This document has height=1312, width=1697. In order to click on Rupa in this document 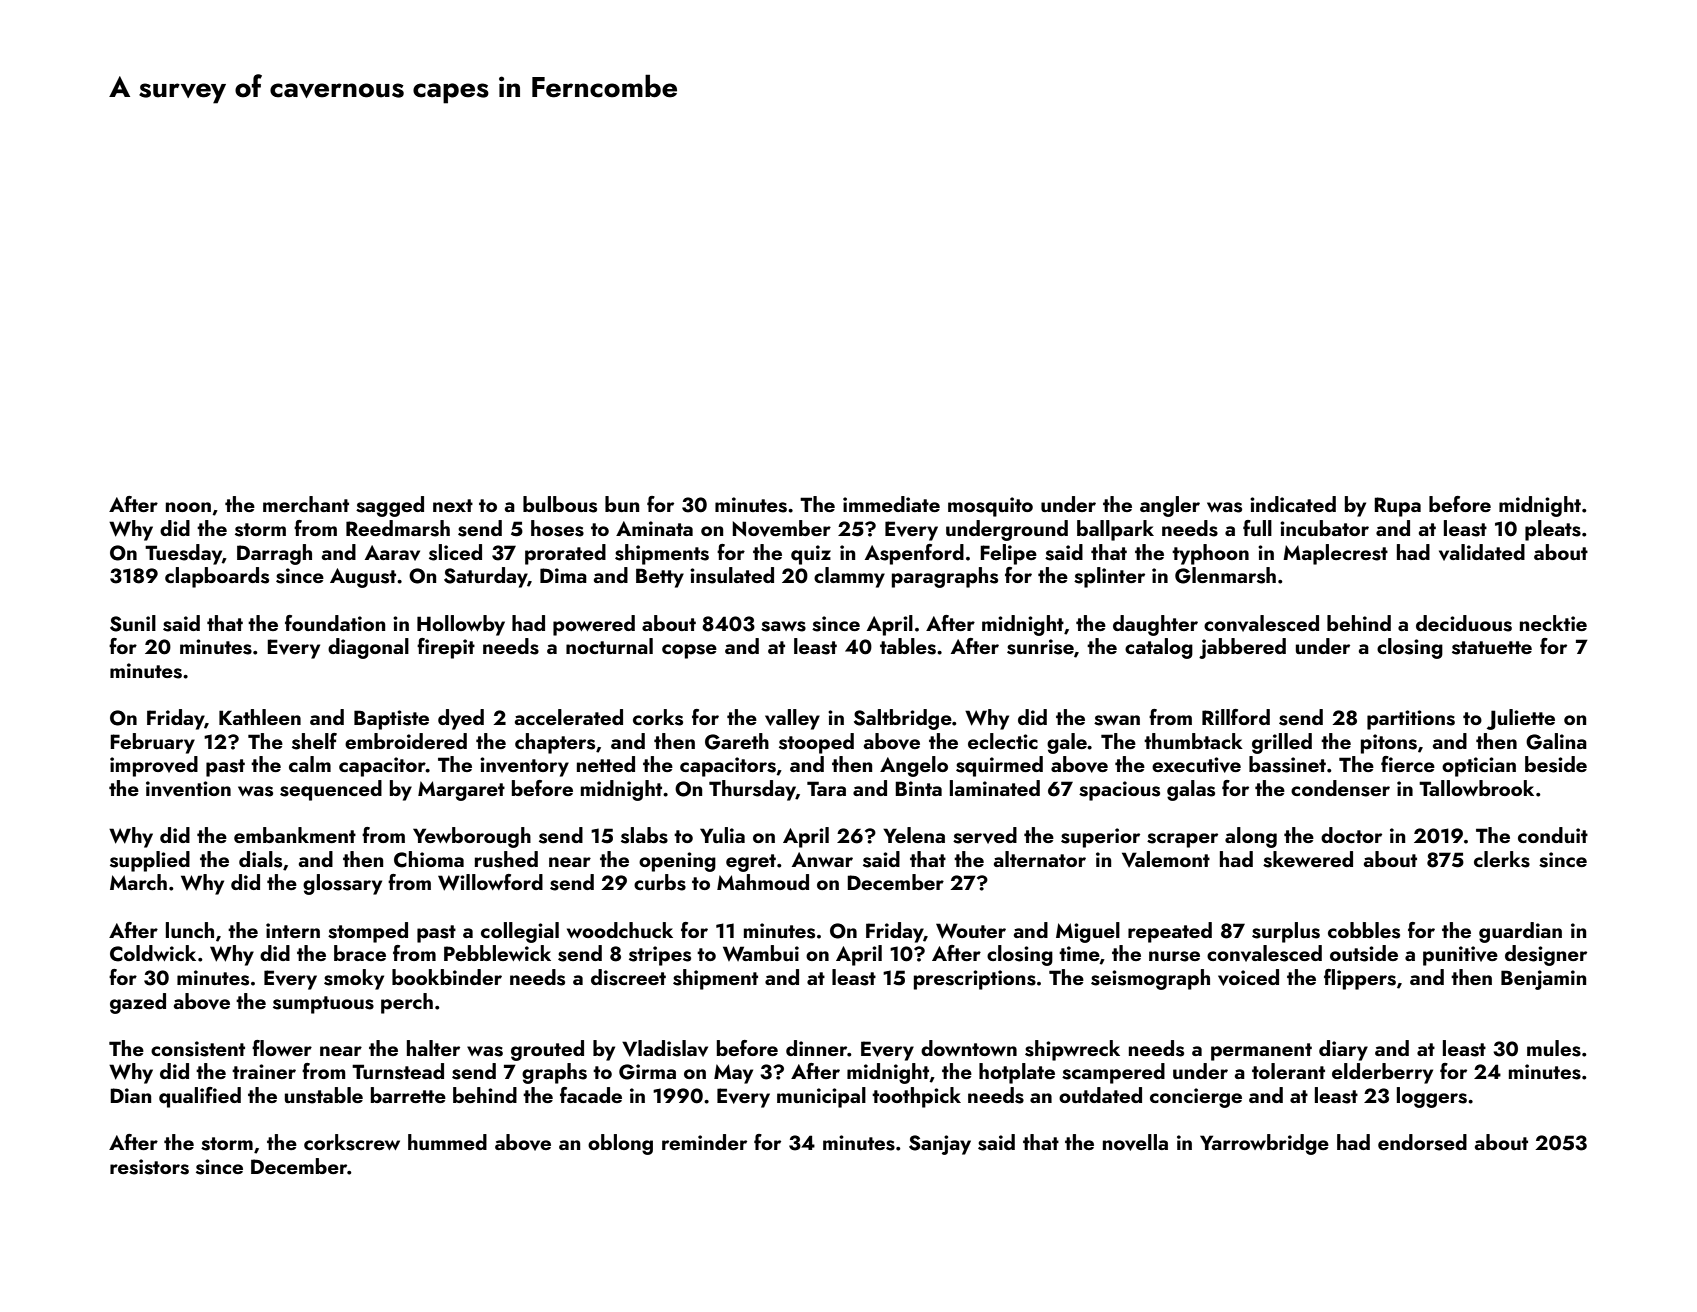, I will do `click(1397, 507)`.
